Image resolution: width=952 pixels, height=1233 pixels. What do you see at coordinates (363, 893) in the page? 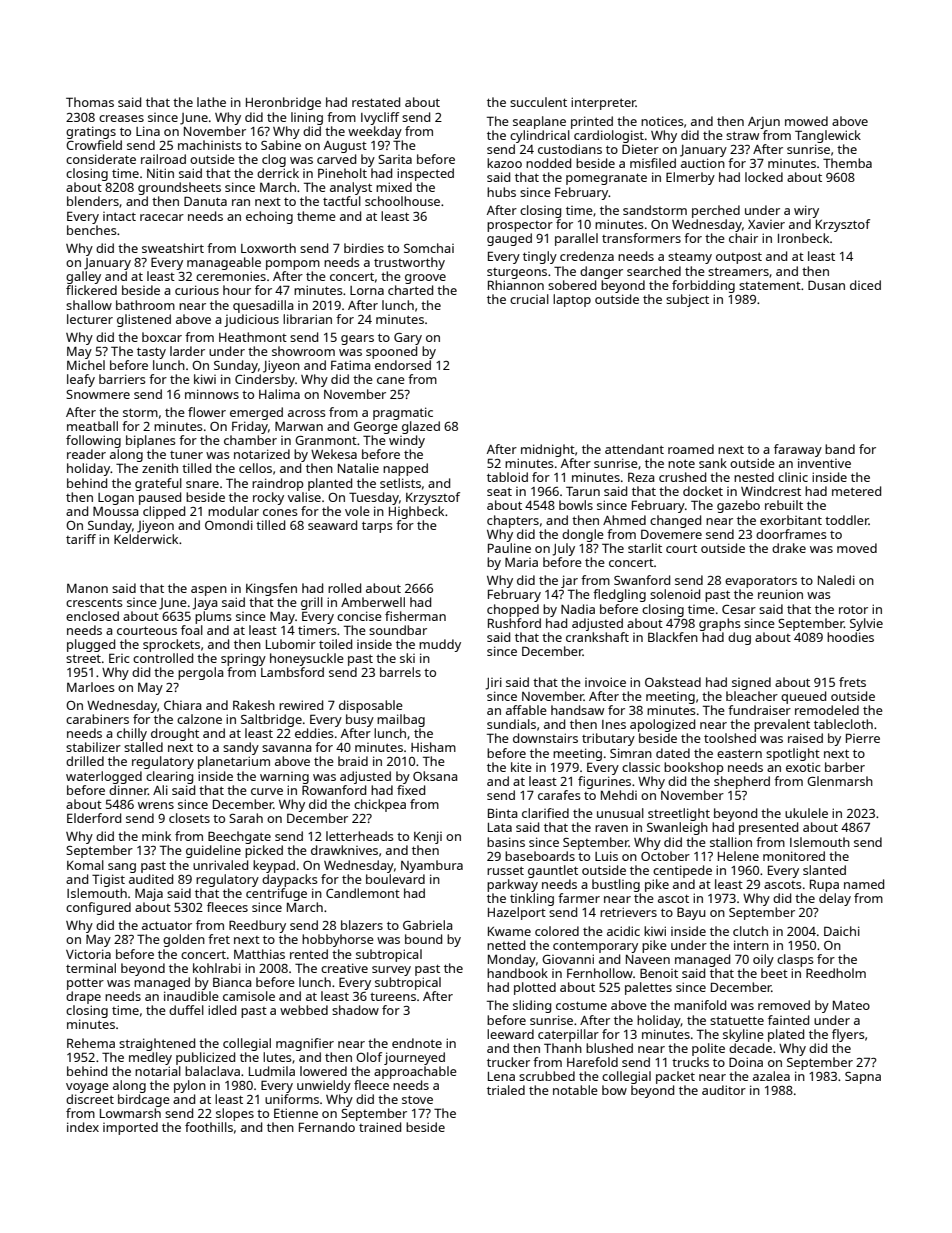
I see `Candlemont` at bounding box center [363, 893].
